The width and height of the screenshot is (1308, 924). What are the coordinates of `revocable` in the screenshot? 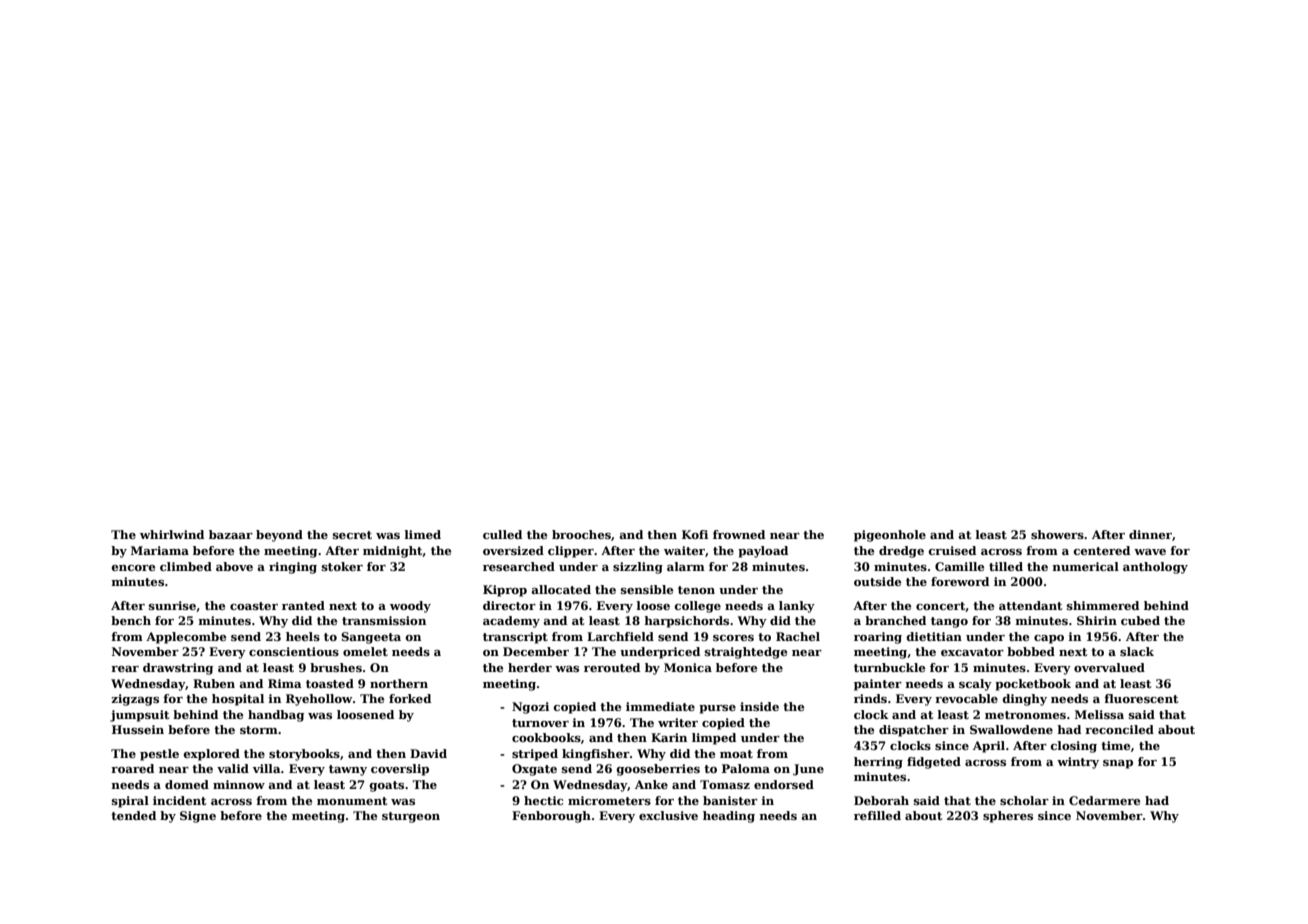 It's located at (966, 698).
